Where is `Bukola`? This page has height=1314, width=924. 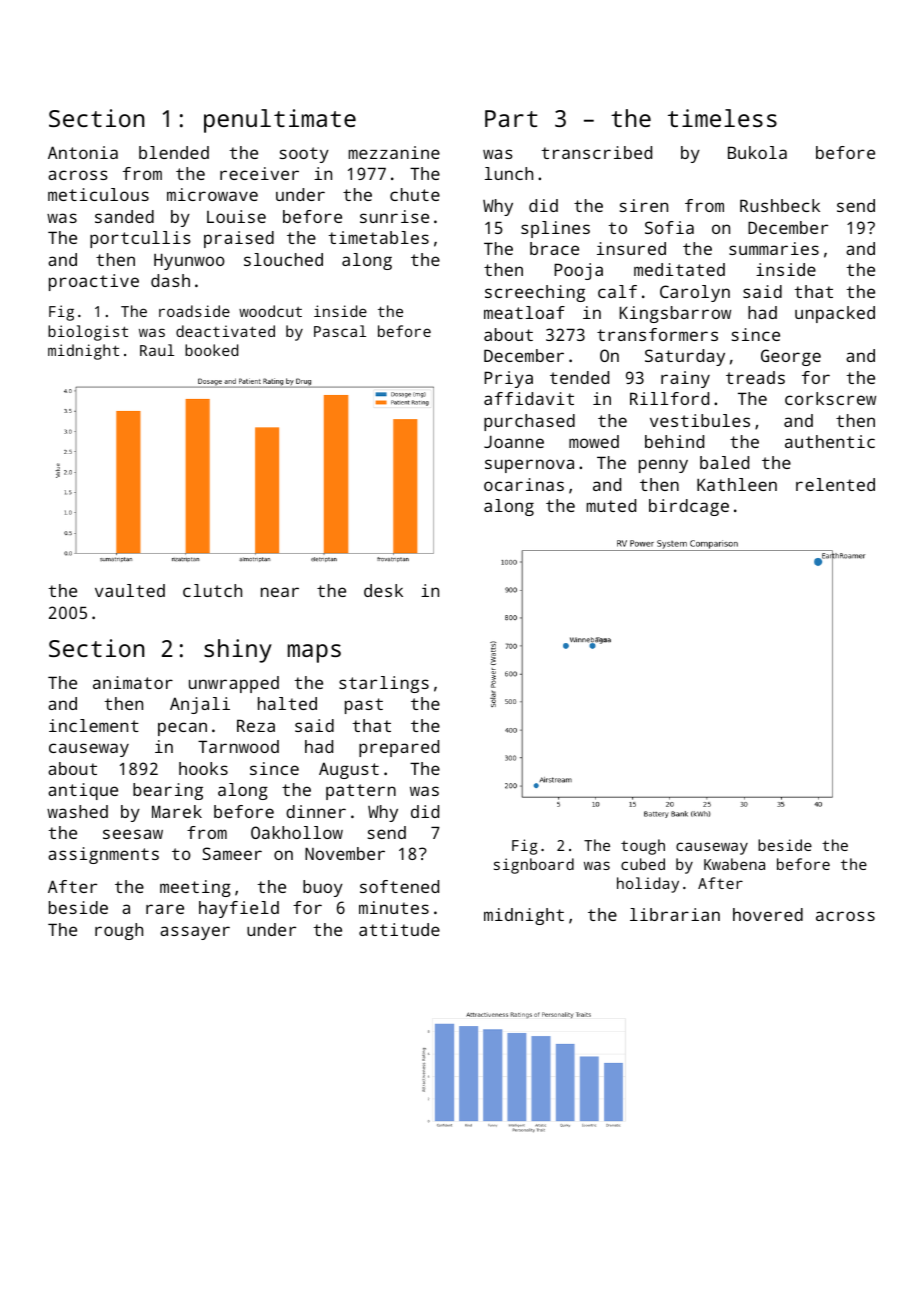 Bukola is located at coordinates (757, 152).
